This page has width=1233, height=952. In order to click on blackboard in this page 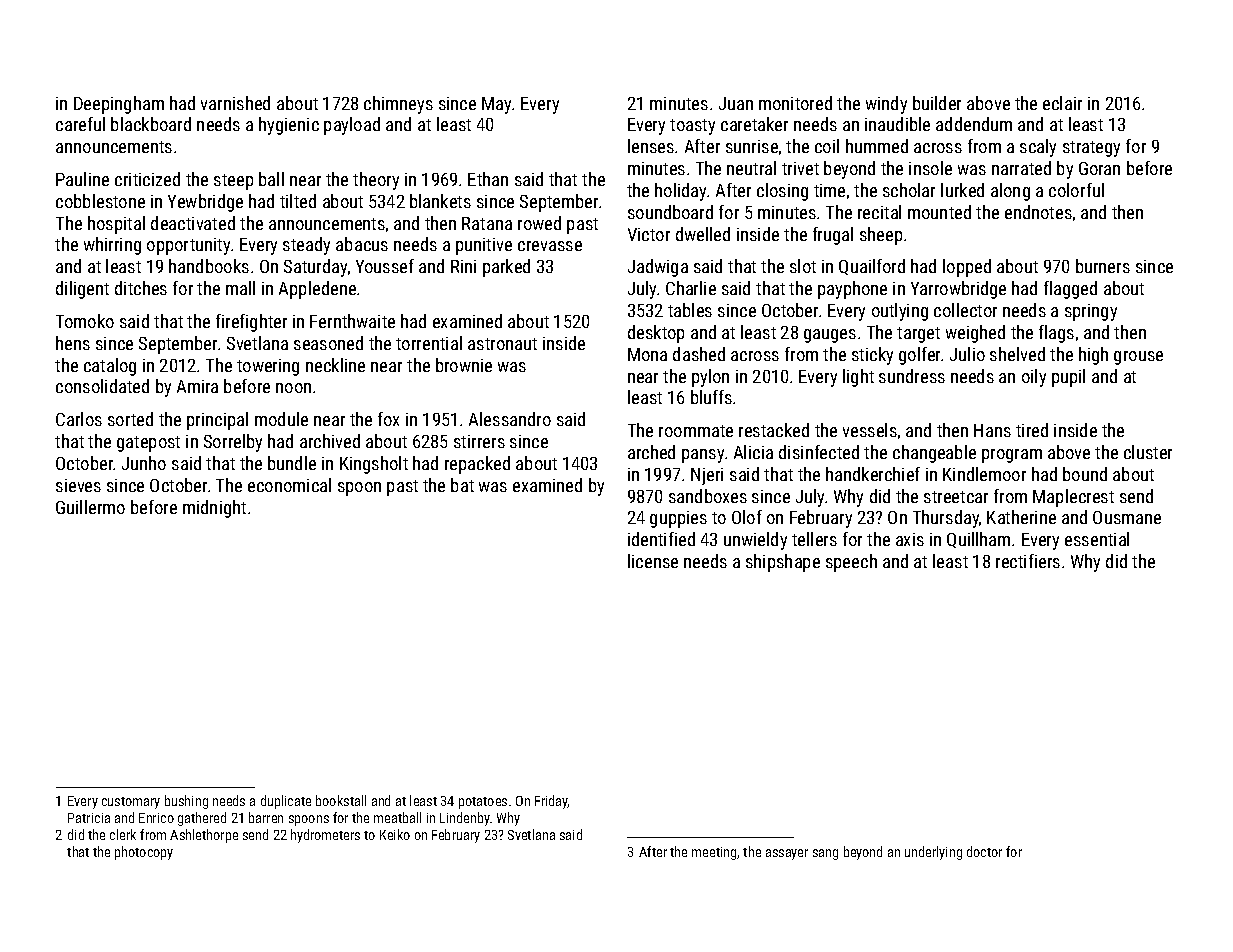, I will do `click(151, 124)`.
